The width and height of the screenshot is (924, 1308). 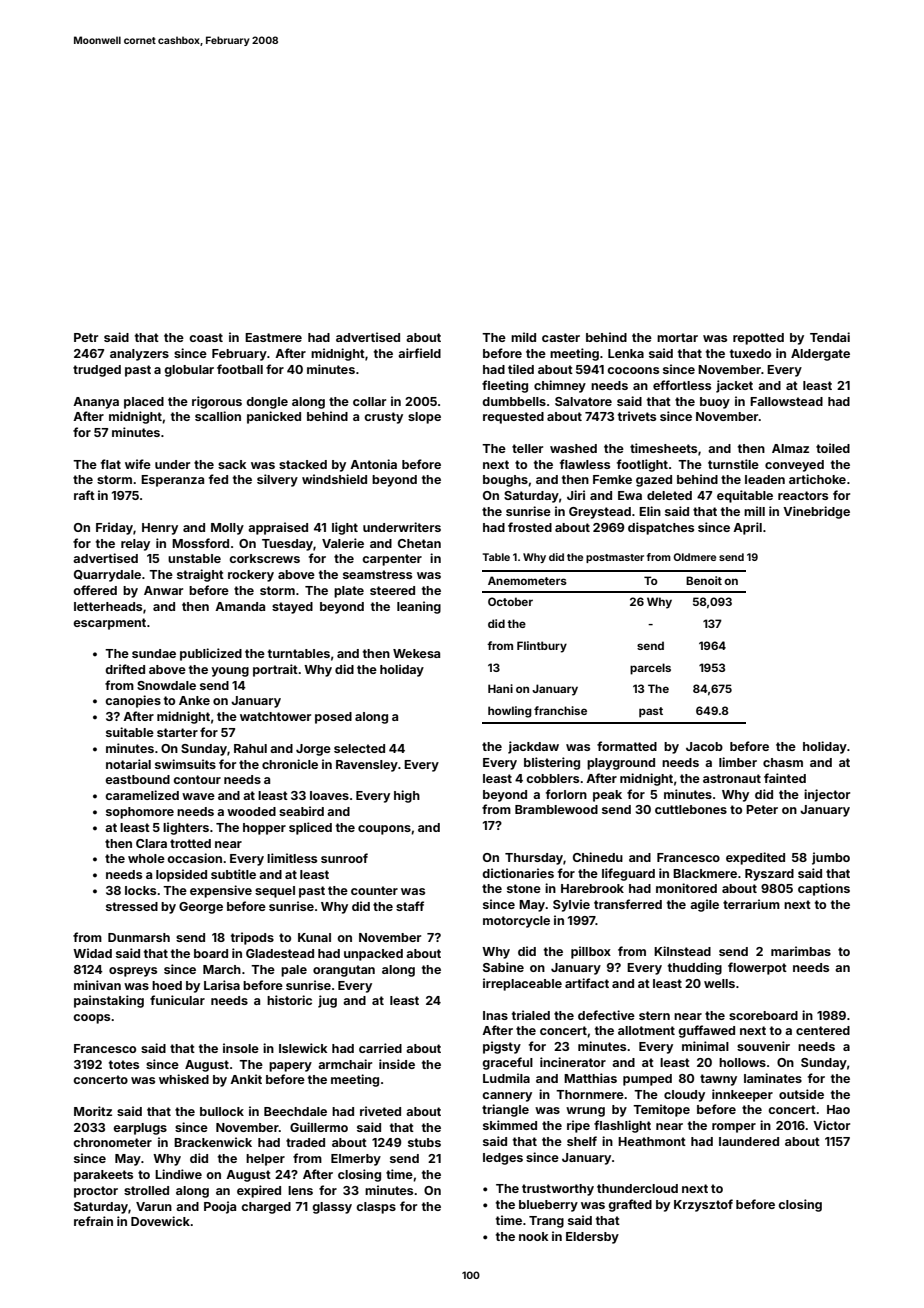 What do you see at coordinates (416, 653) in the screenshot?
I see `Wekesa` at bounding box center [416, 653].
